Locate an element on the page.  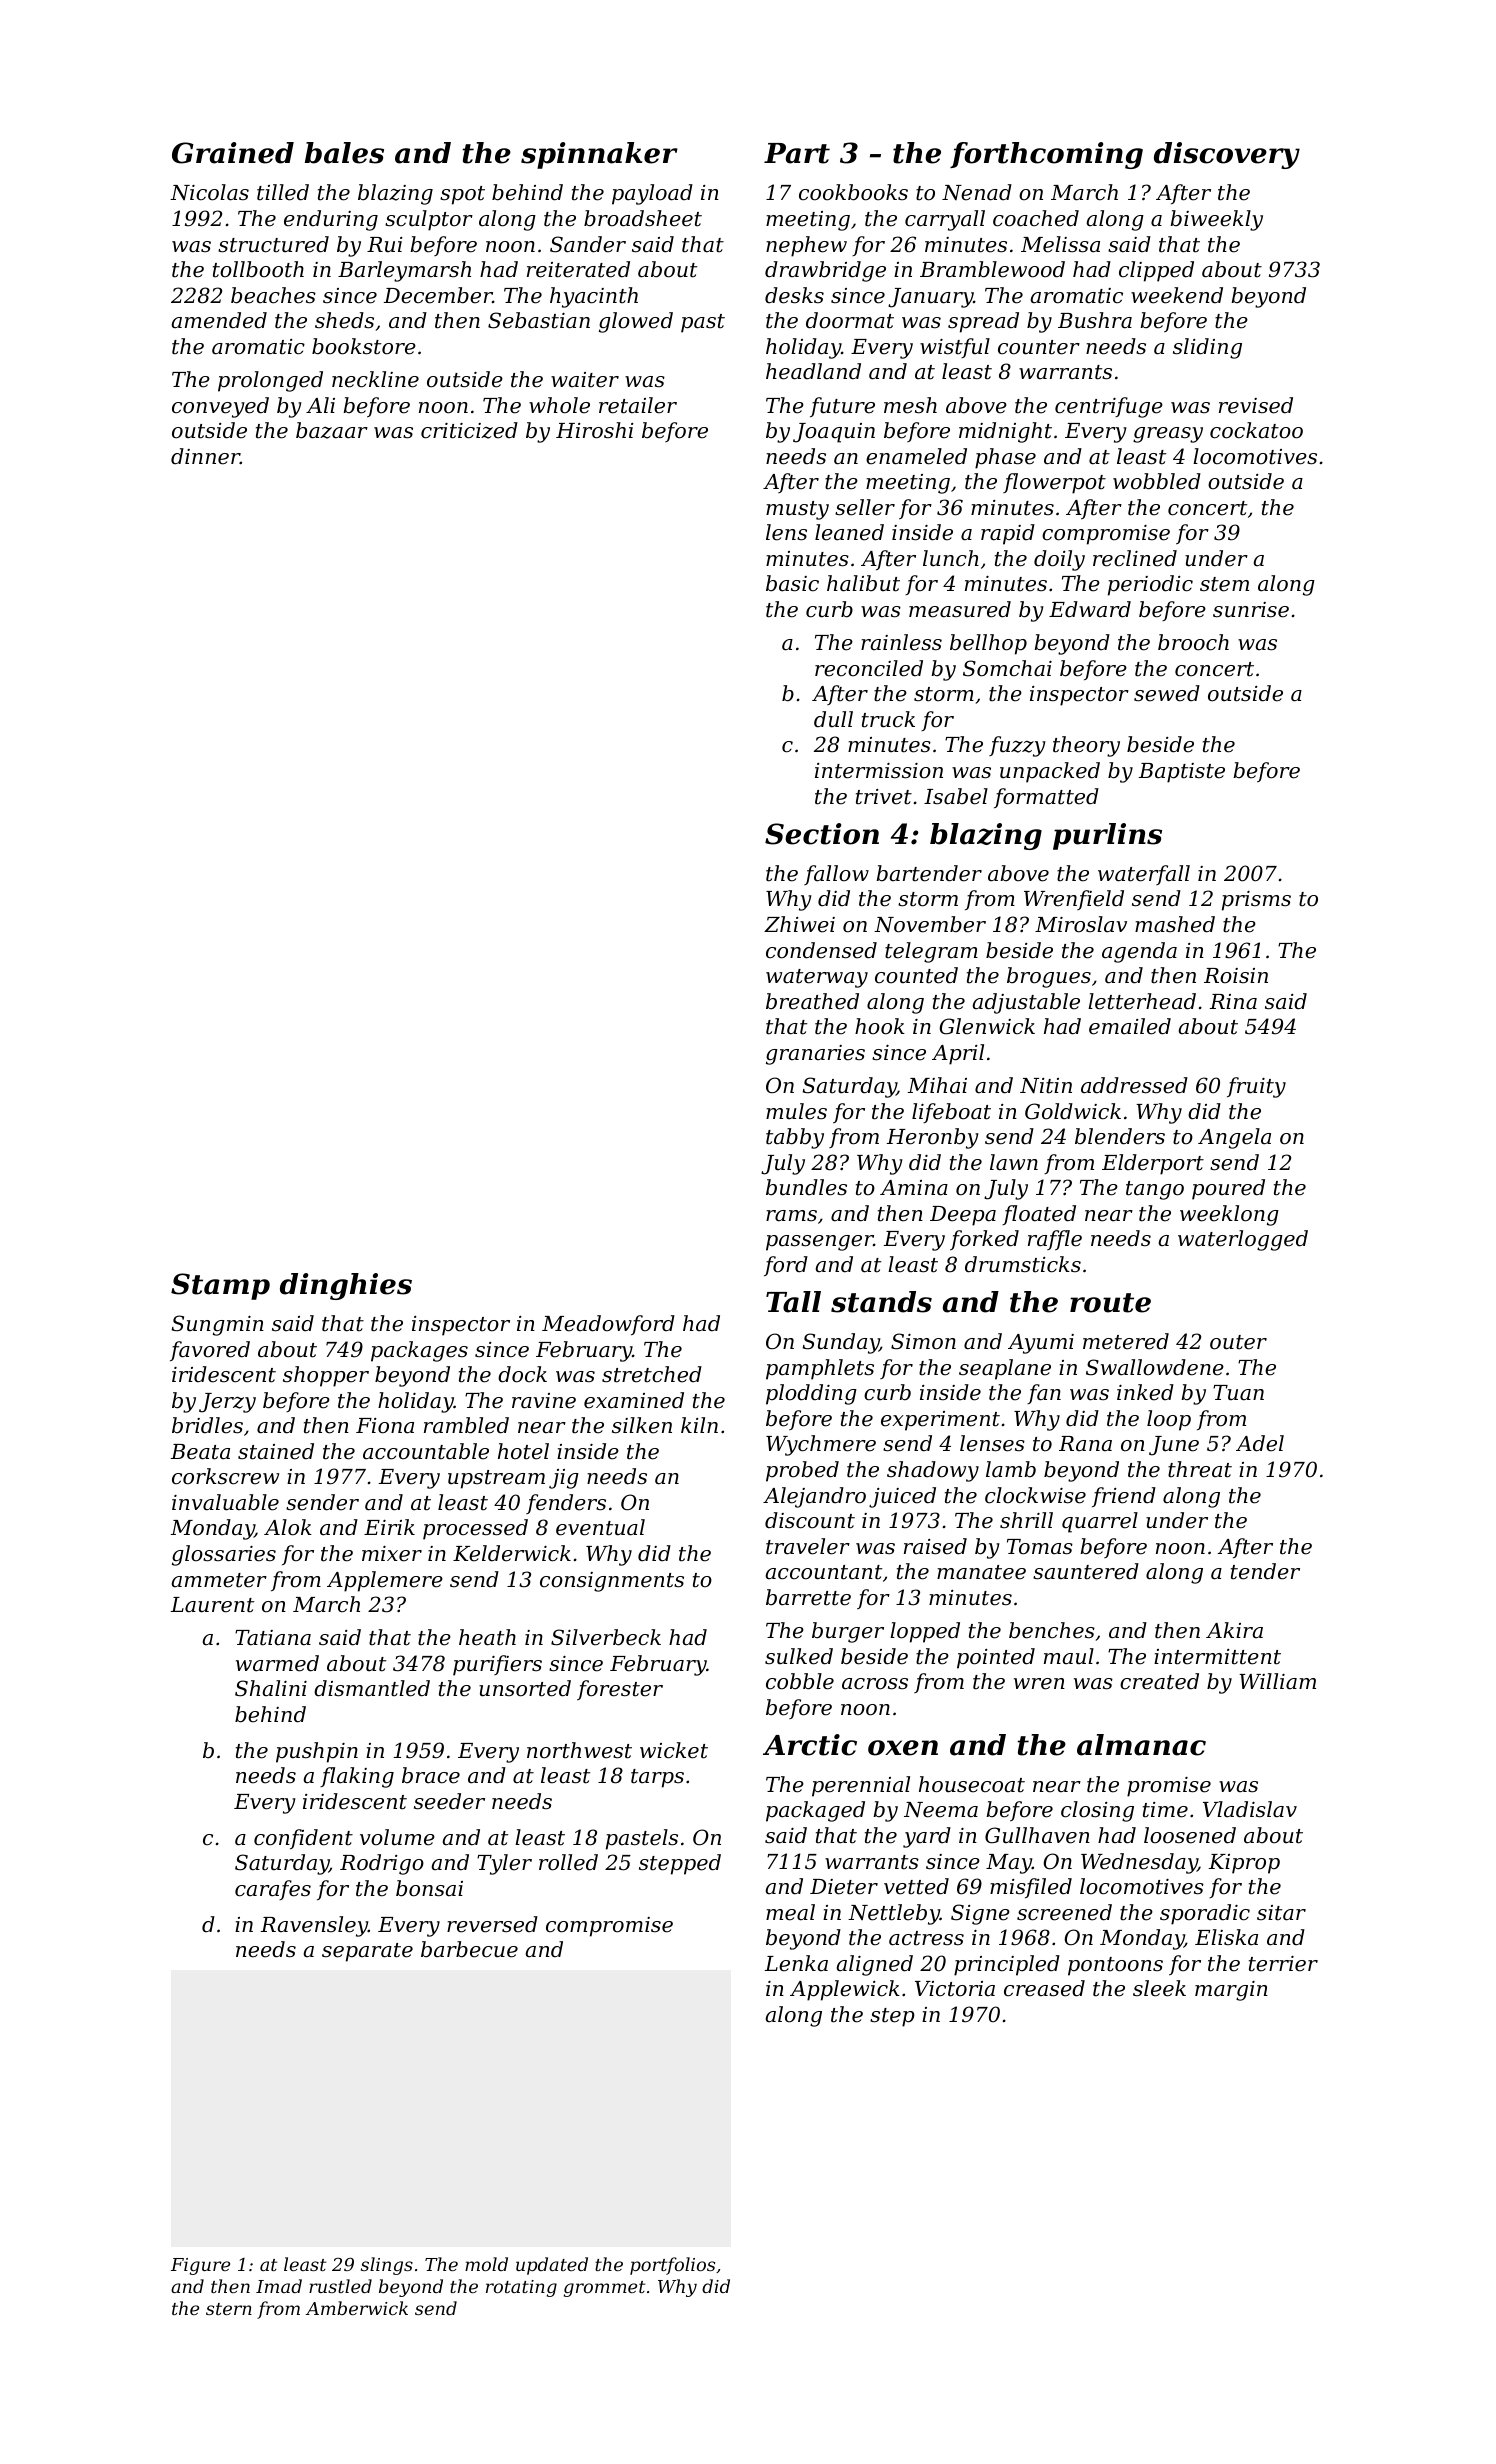
Adel is located at coordinates (1260, 1443).
